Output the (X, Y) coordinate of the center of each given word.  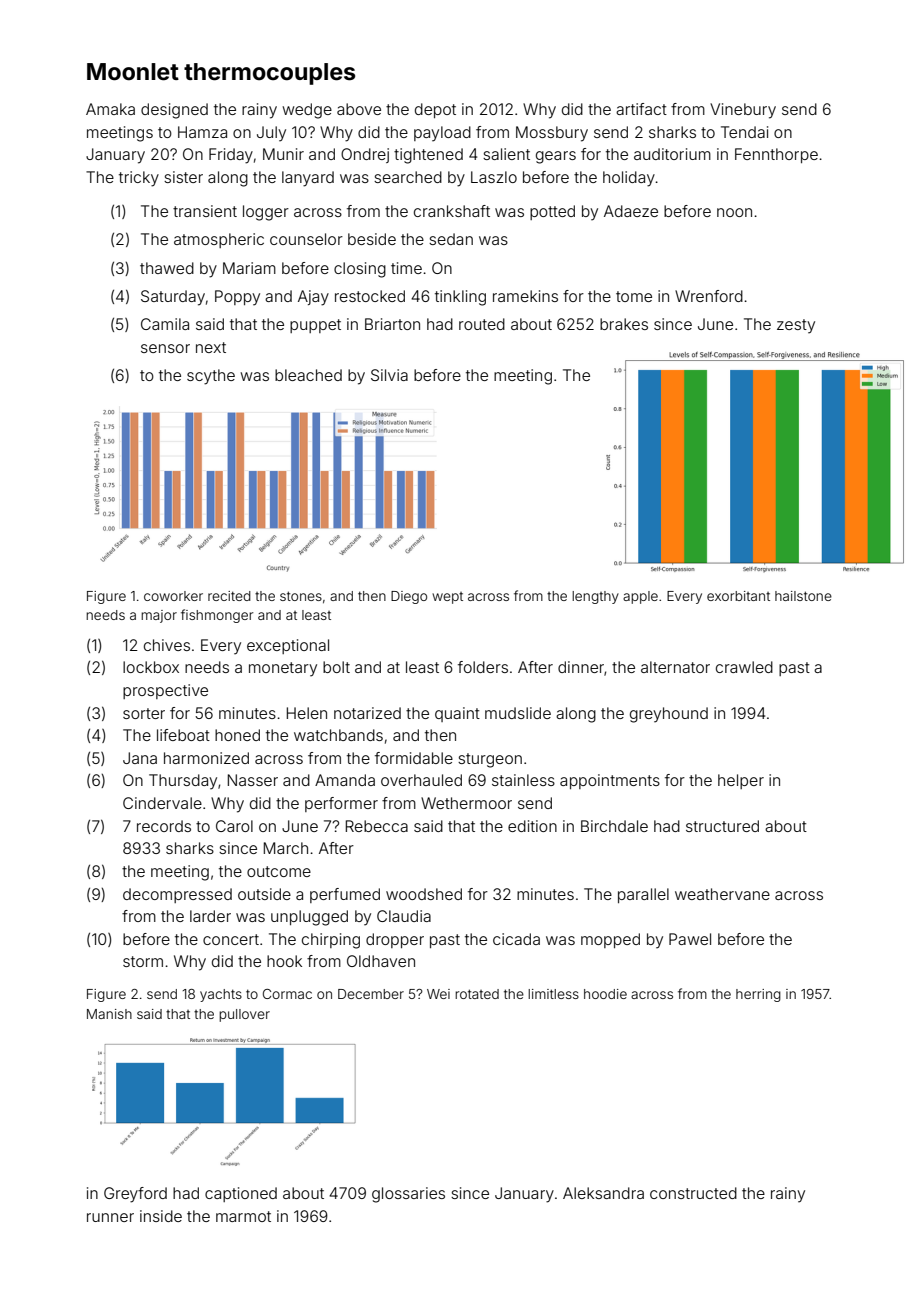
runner (110, 1217)
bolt (336, 667)
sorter (144, 713)
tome (634, 296)
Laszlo (494, 177)
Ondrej (365, 155)
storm (143, 961)
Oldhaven (381, 961)
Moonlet (133, 72)
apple (640, 597)
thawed (167, 268)
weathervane (722, 894)
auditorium (672, 154)
